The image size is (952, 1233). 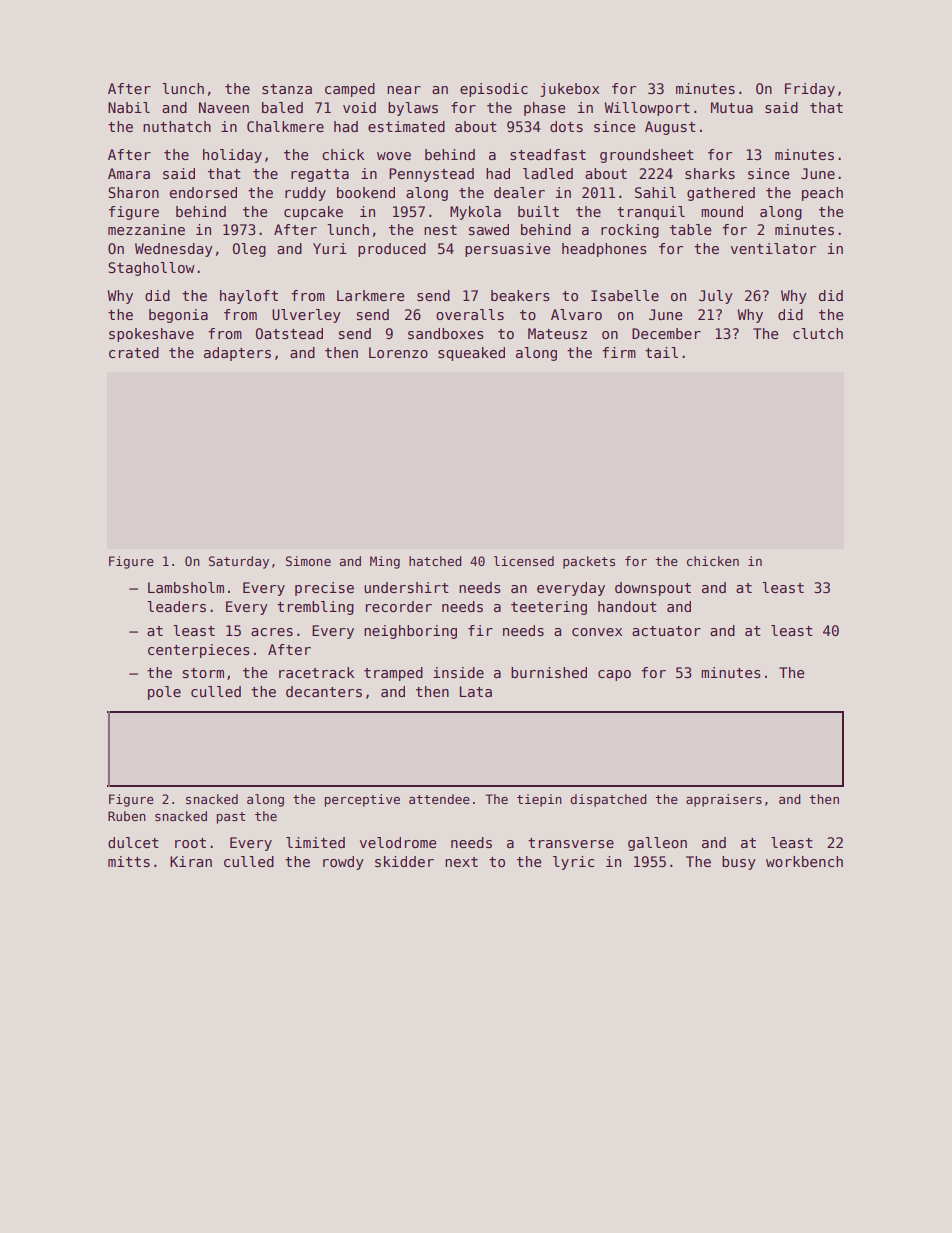 I want to click on bookend, so click(x=366, y=192).
